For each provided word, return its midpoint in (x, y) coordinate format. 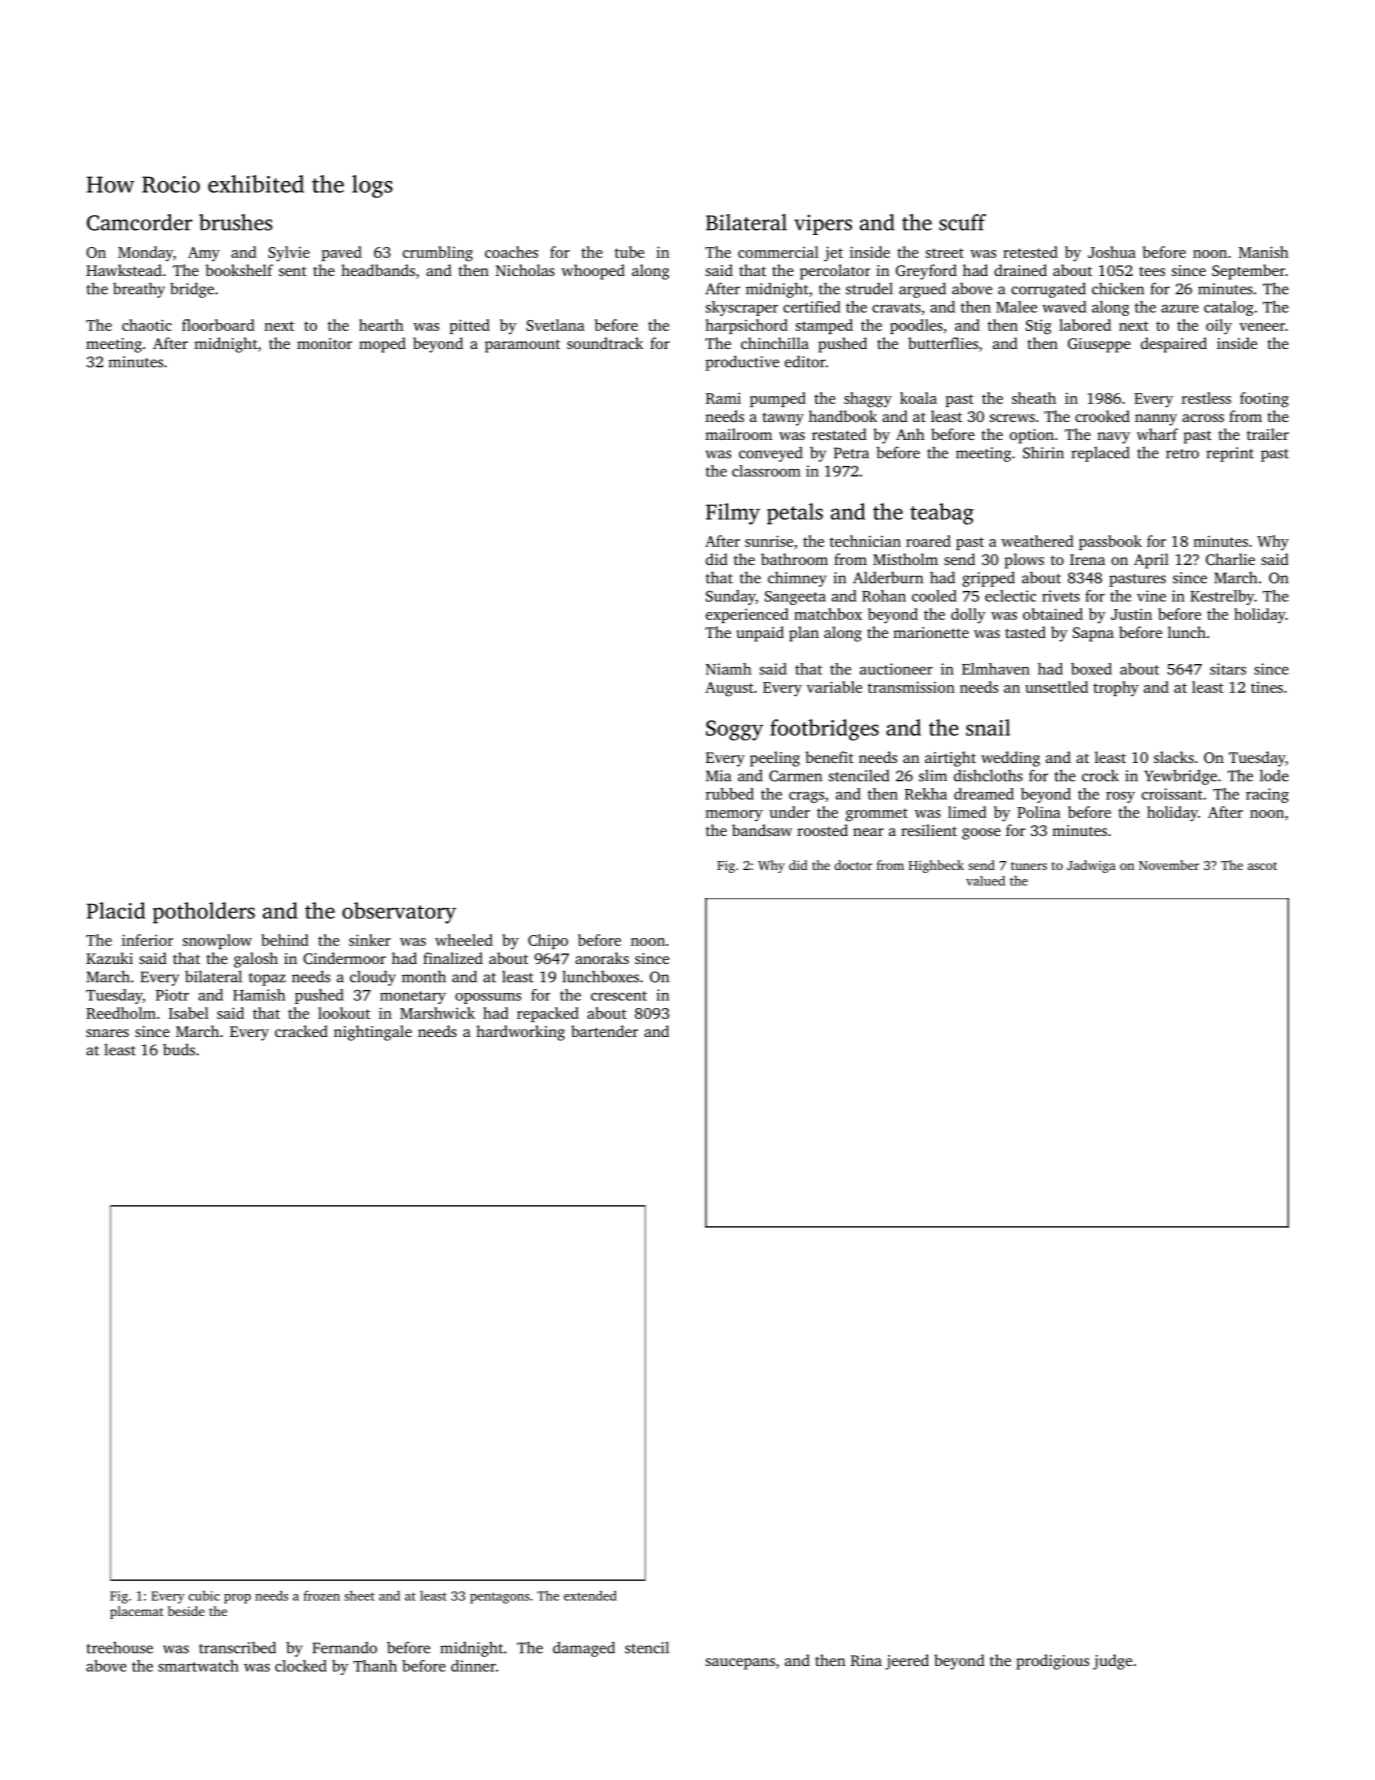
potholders (204, 913)
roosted (822, 830)
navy (1113, 438)
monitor (324, 343)
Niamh (728, 669)
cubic (204, 1596)
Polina (1039, 812)
